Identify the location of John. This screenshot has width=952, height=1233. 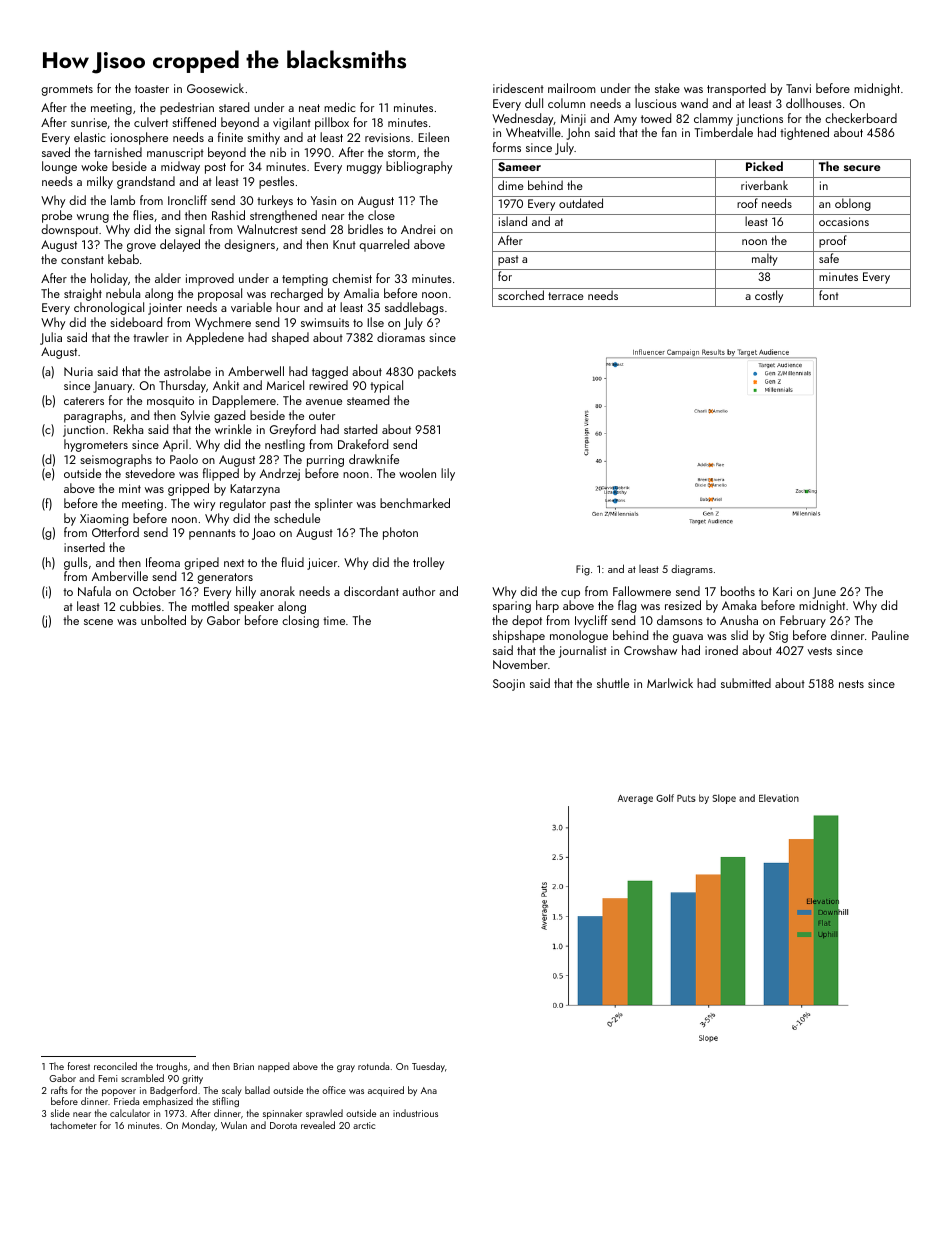
(578, 133).
